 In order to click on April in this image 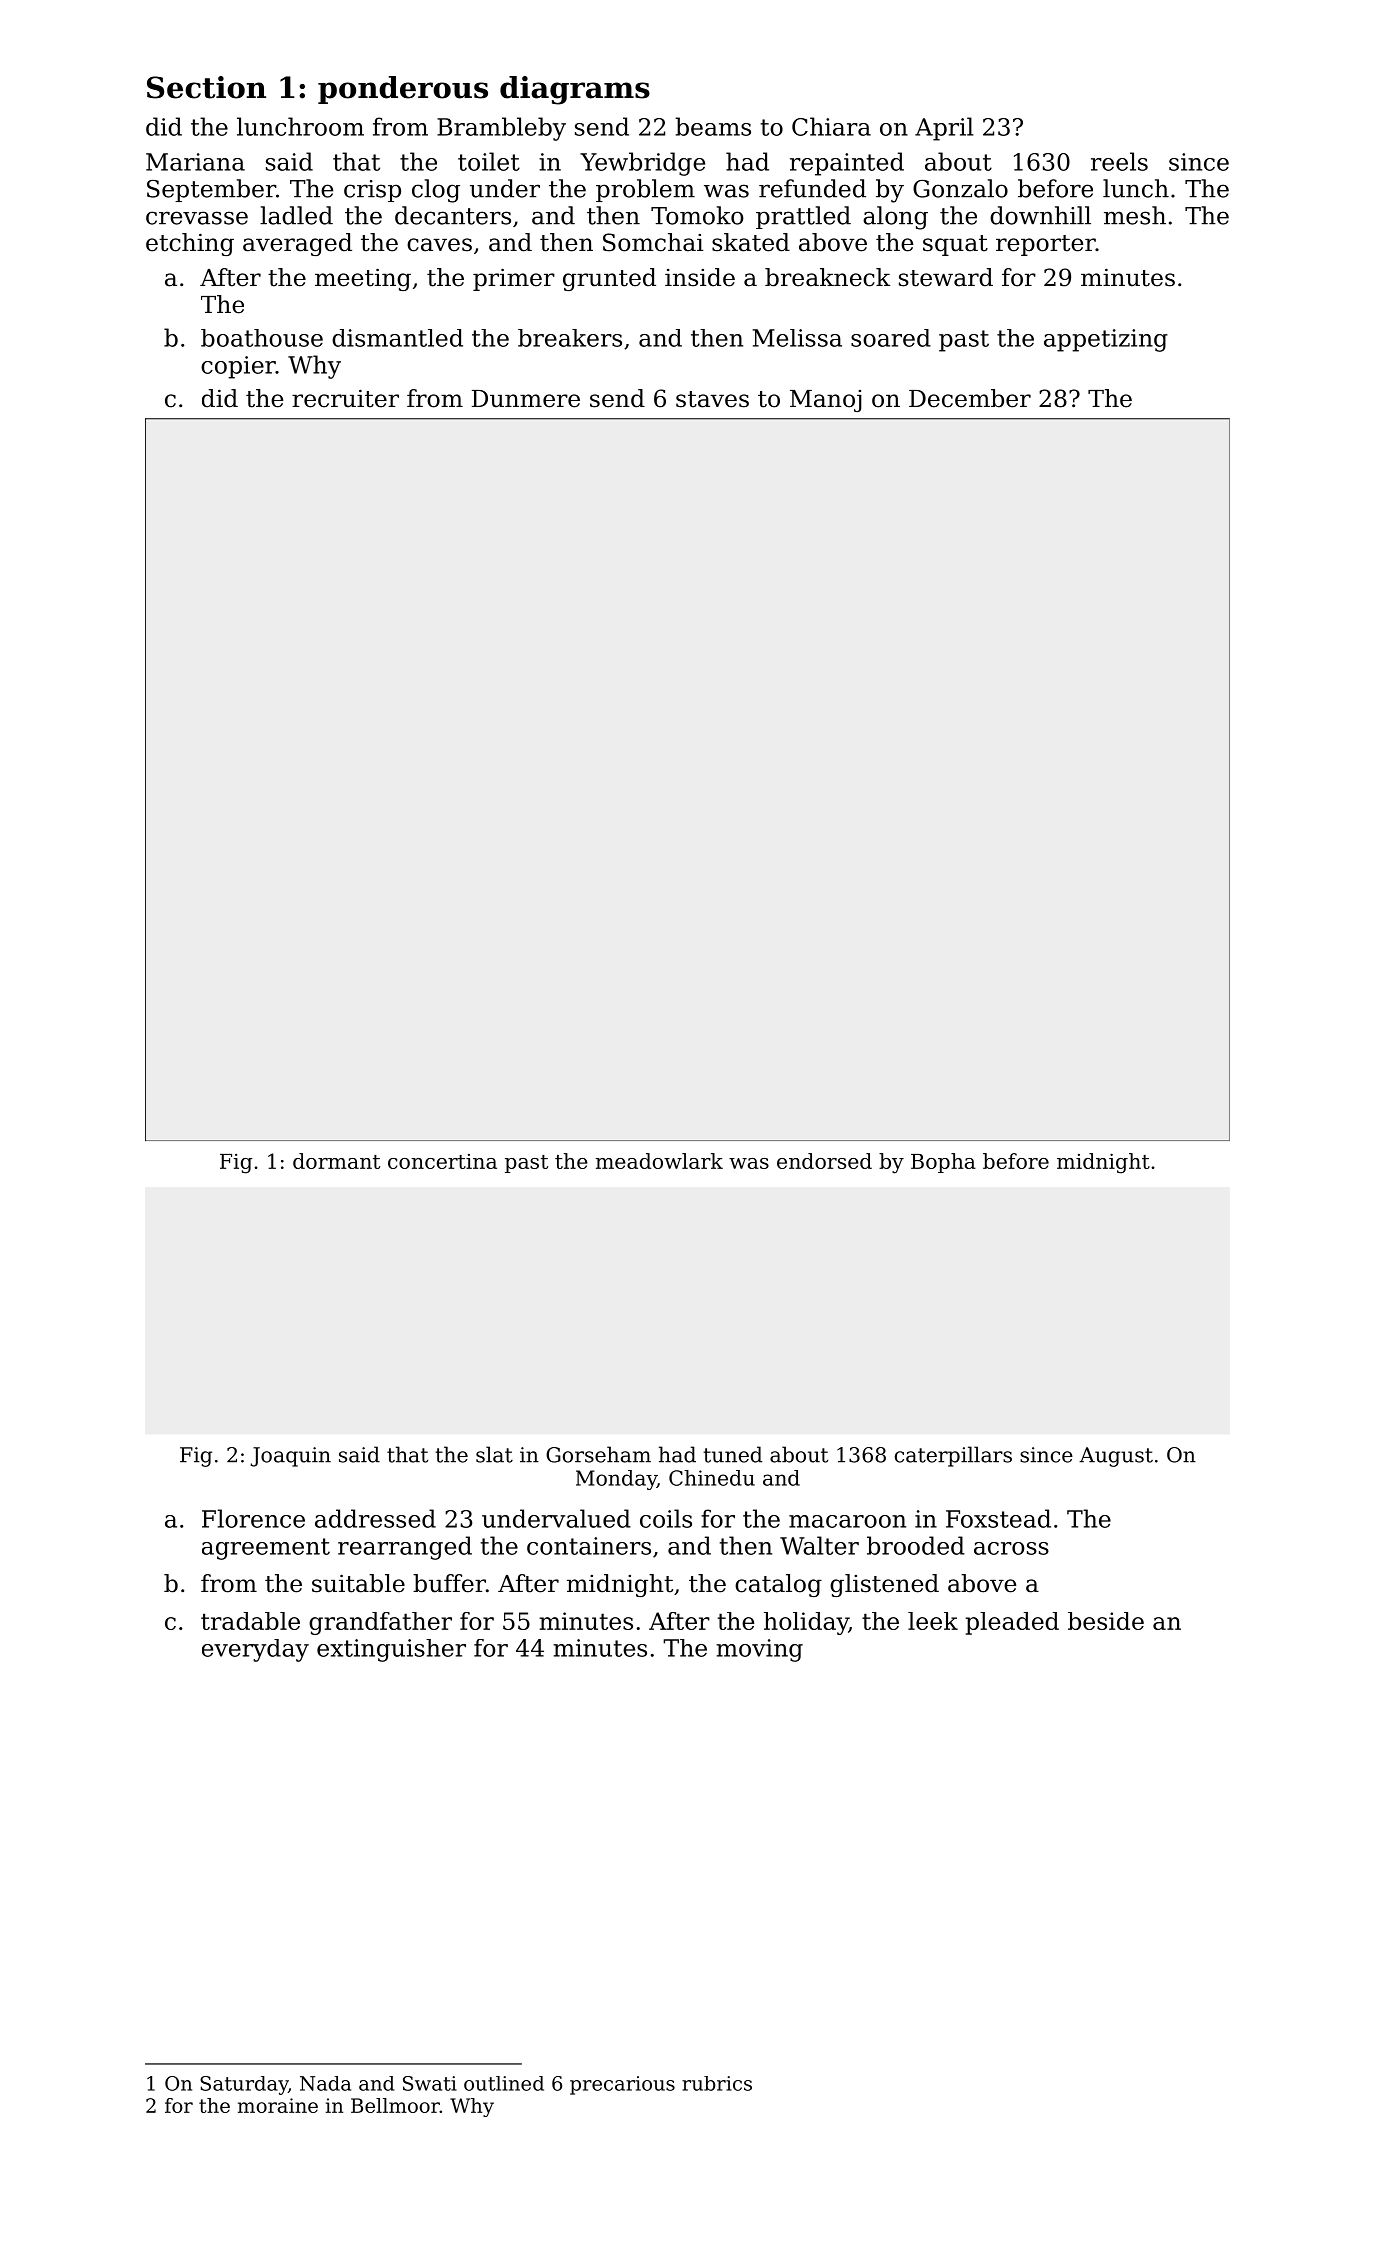, I will do `click(944, 129)`.
